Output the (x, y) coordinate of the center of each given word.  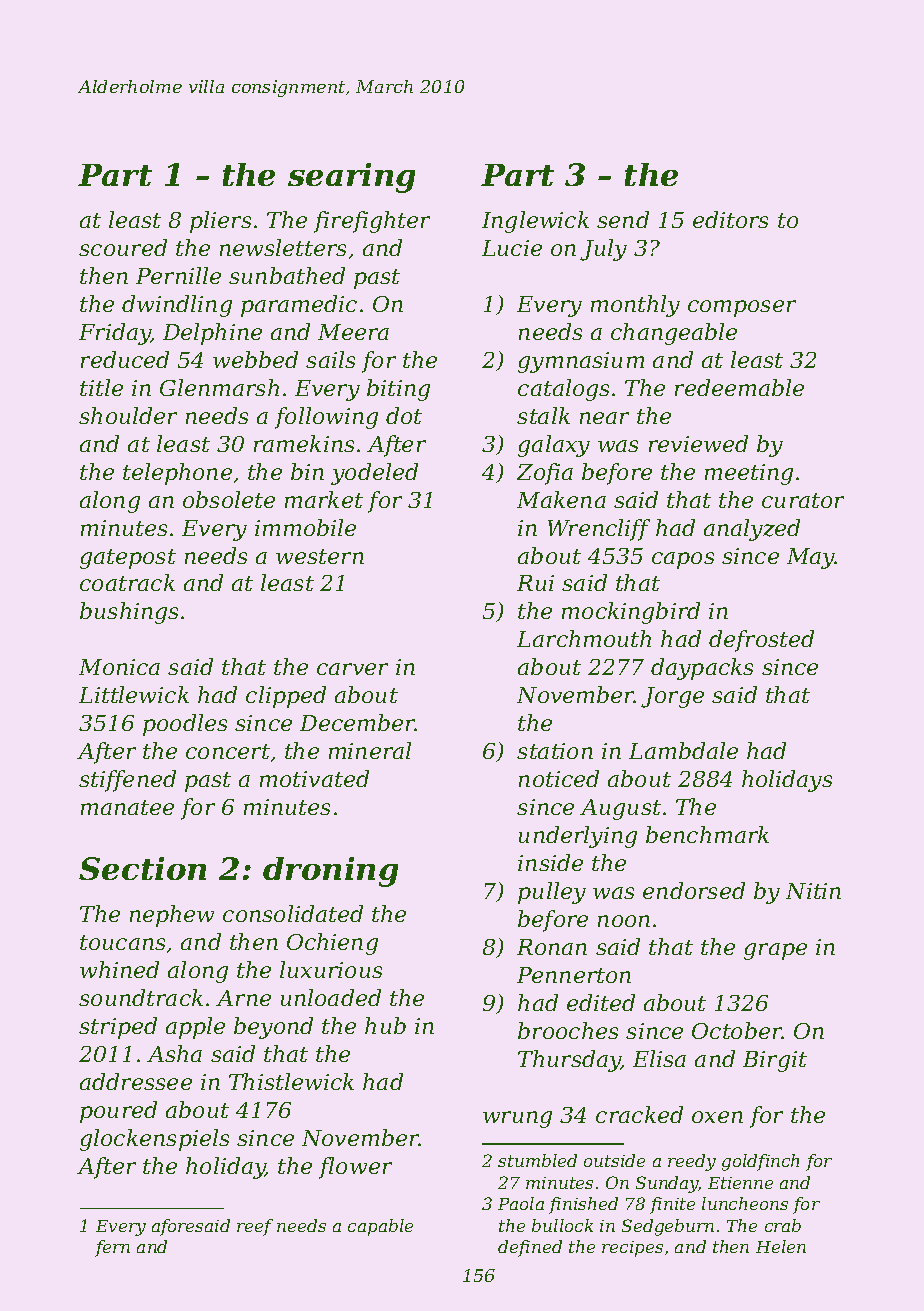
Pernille (178, 275)
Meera (353, 332)
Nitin (813, 891)
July (603, 250)
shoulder (128, 415)
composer (742, 308)
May (811, 558)
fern (112, 1248)
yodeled (374, 474)
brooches (568, 1030)
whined (119, 969)
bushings (129, 613)
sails (330, 359)
